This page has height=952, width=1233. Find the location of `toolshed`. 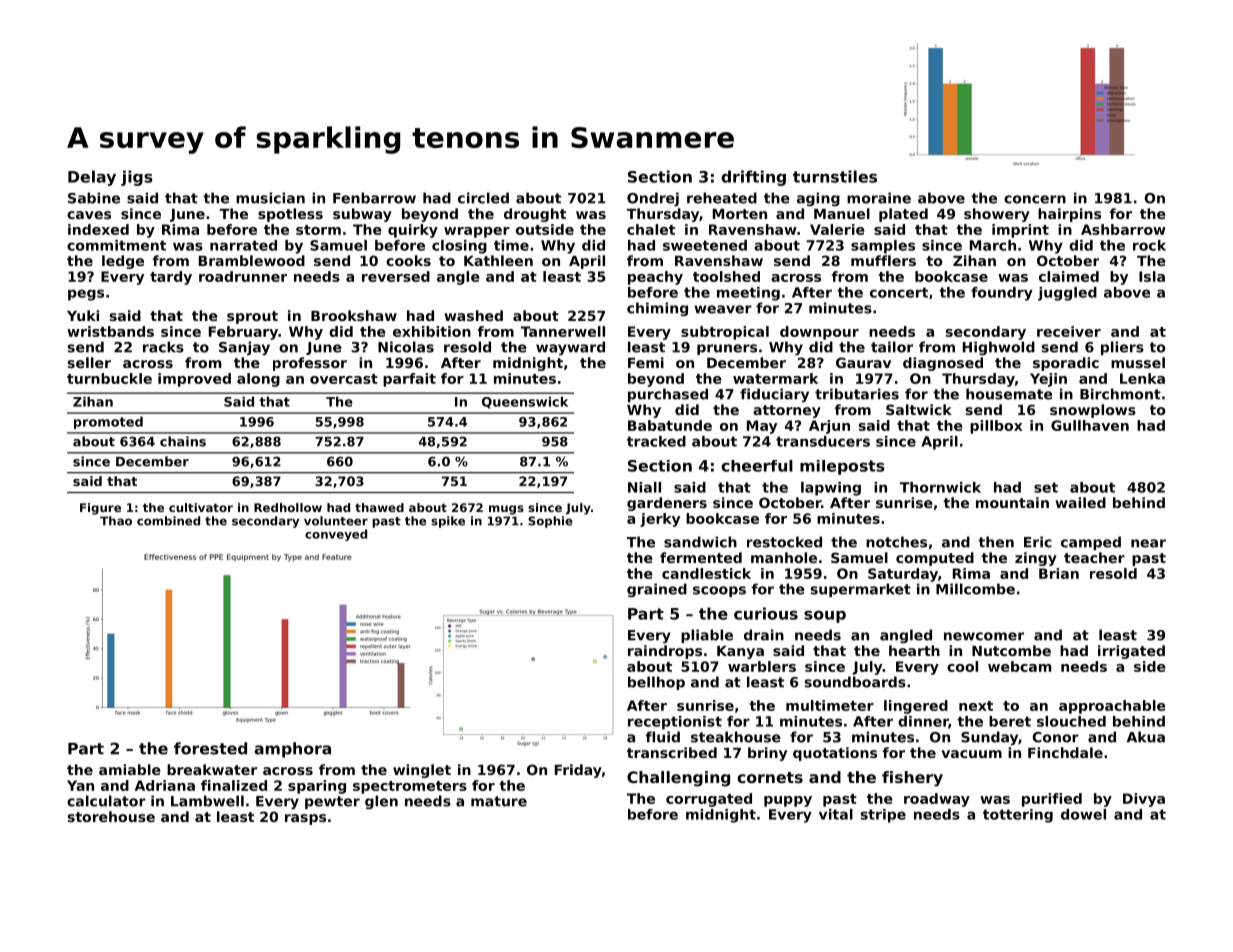

toolshed is located at coordinates (726, 276).
